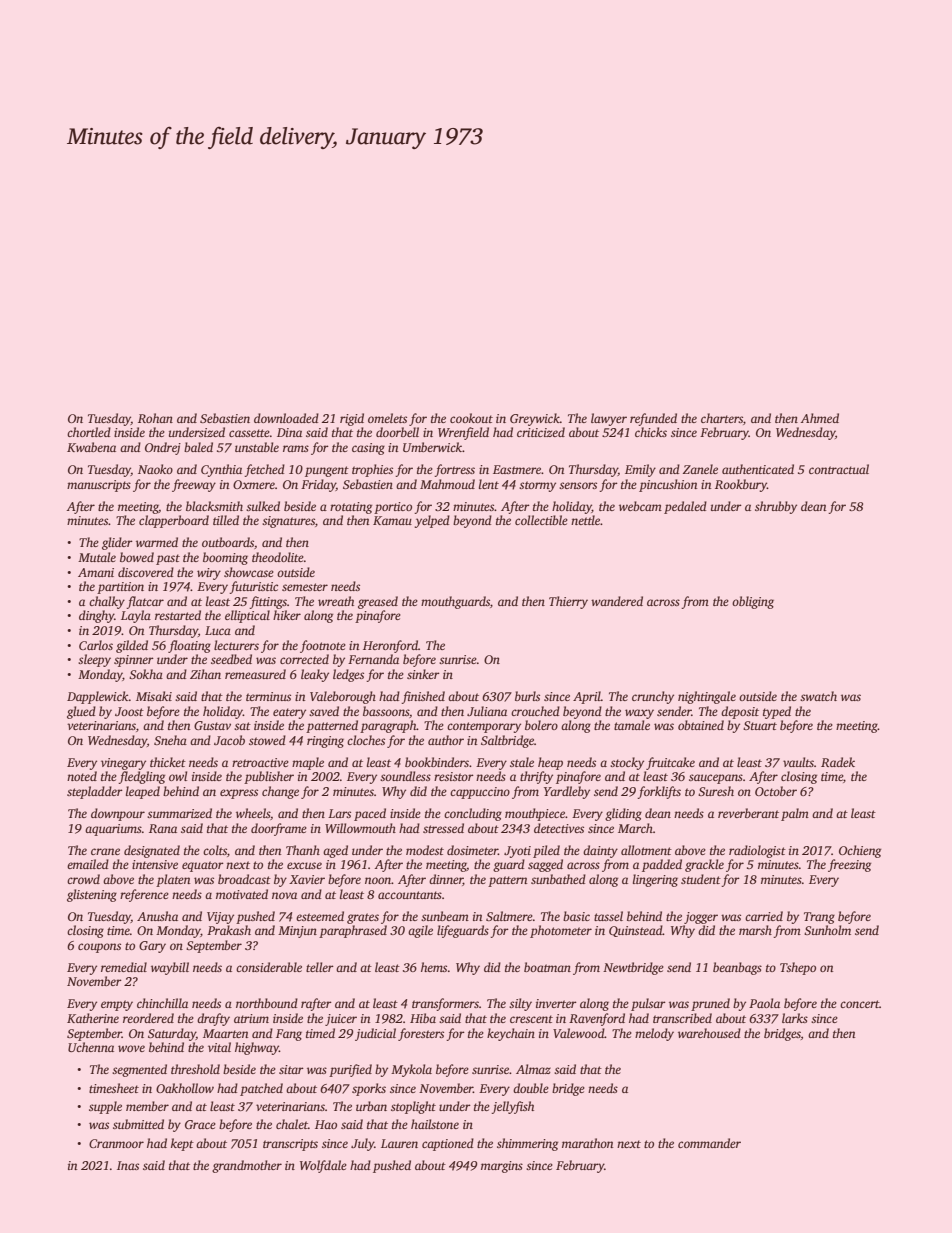  I want to click on Quinstead, so click(636, 931).
